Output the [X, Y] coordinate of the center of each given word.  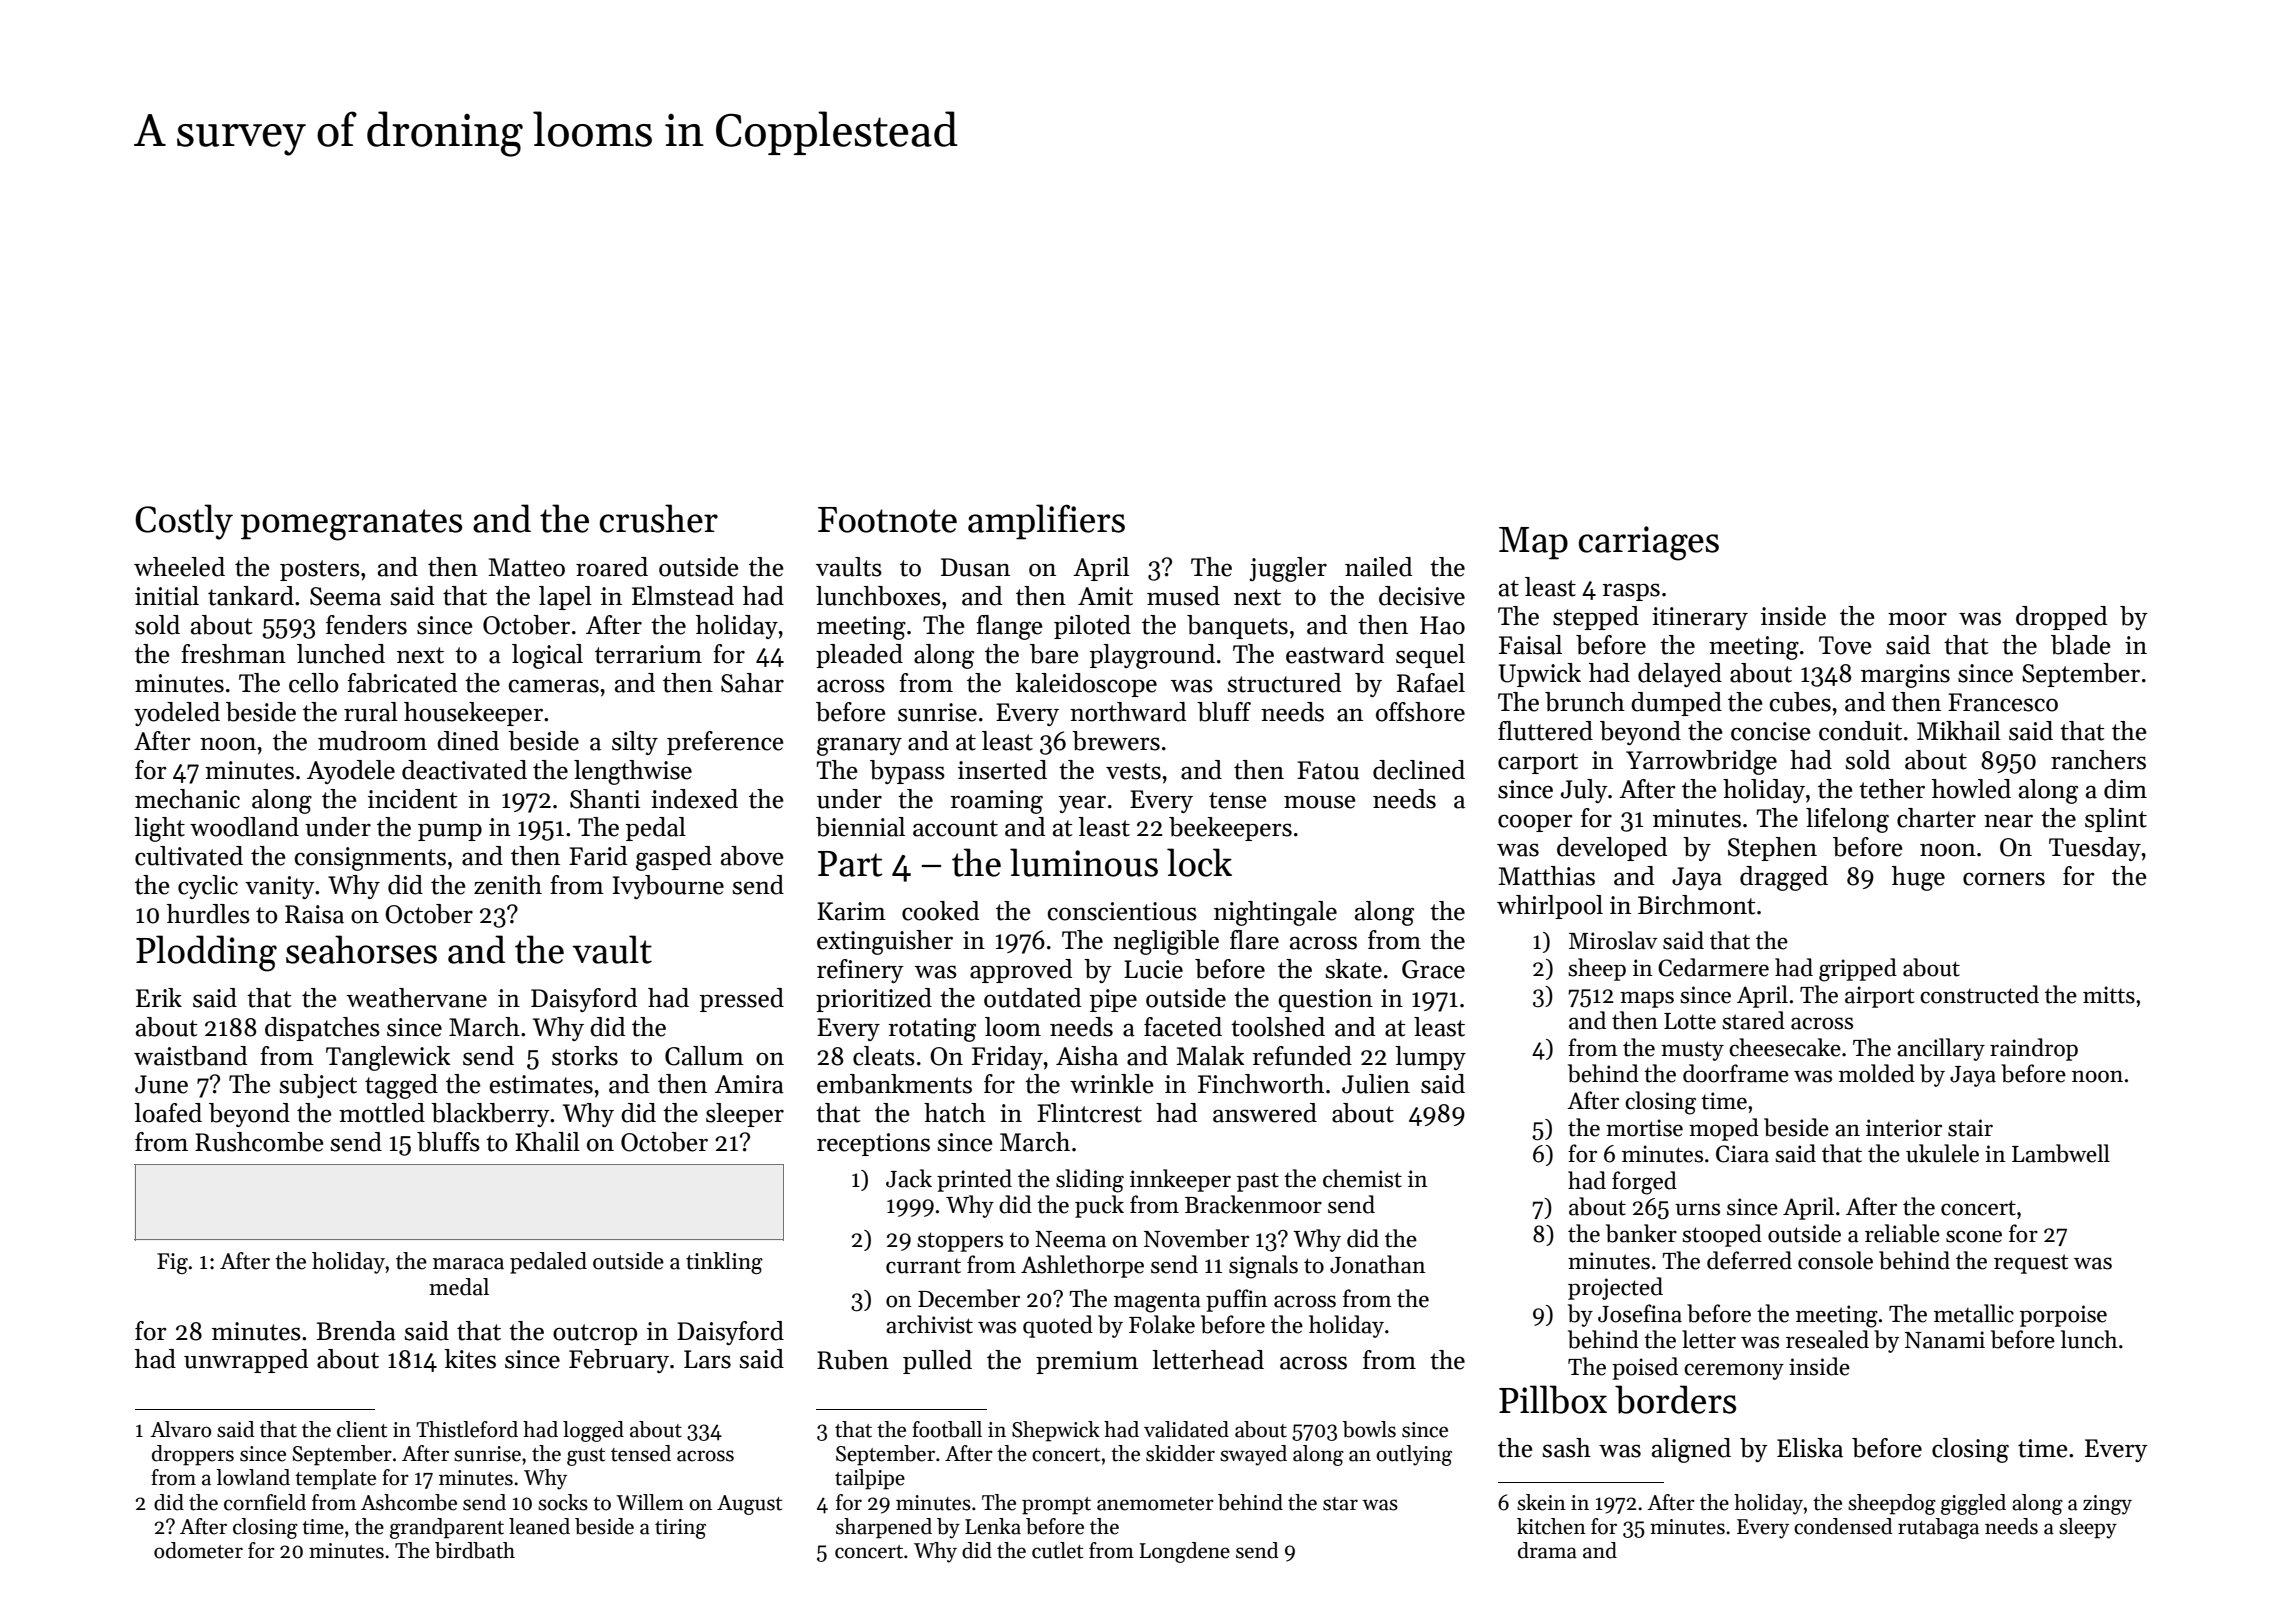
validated [1186, 1429]
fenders [366, 625]
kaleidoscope [1086, 685]
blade [2081, 645]
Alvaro [180, 1429]
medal [459, 1287]
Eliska [1810, 1448]
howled [1971, 789]
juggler [1288, 569]
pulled [937, 1362]
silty [635, 743]
